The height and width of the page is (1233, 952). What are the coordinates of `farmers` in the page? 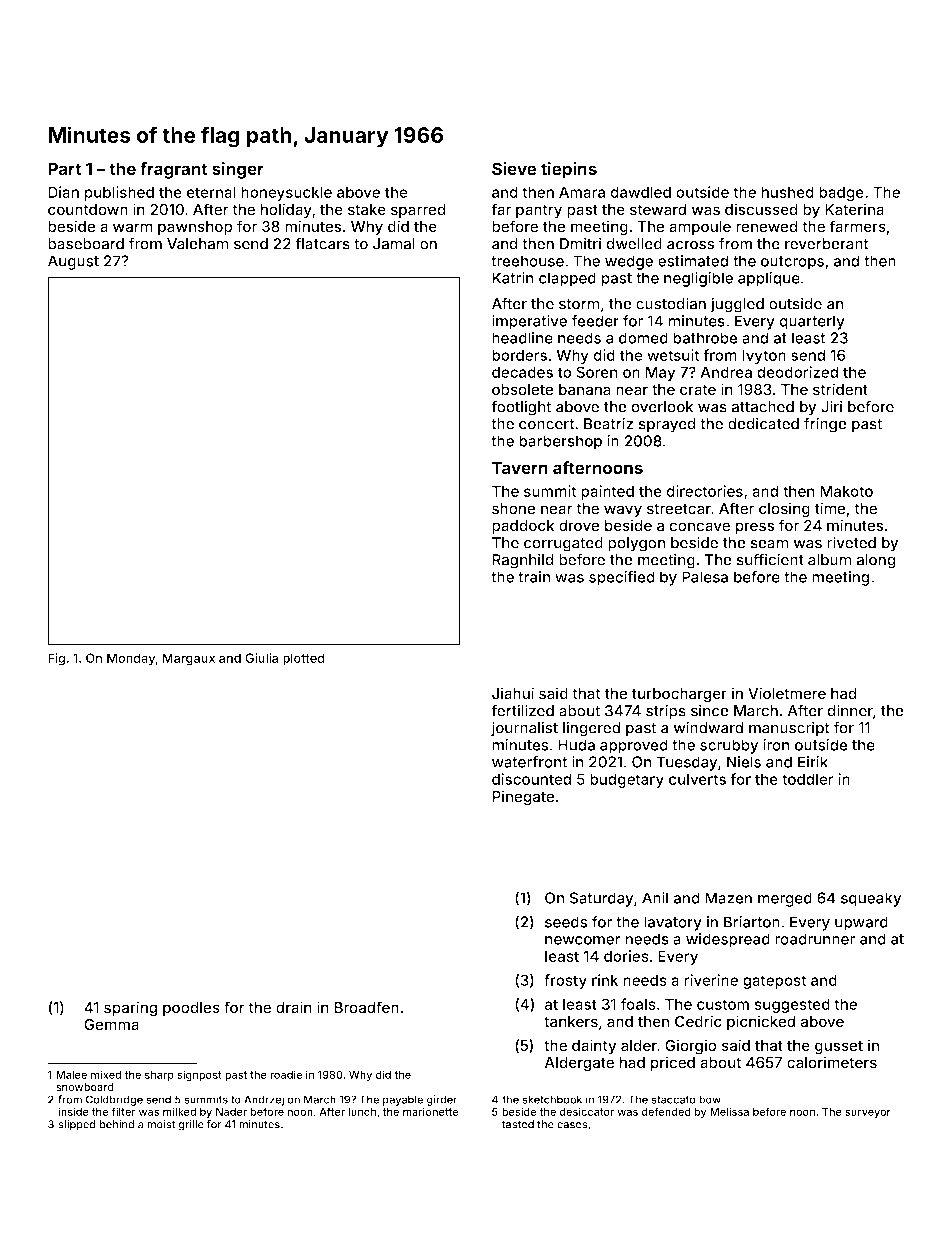 It's located at (857, 226).
